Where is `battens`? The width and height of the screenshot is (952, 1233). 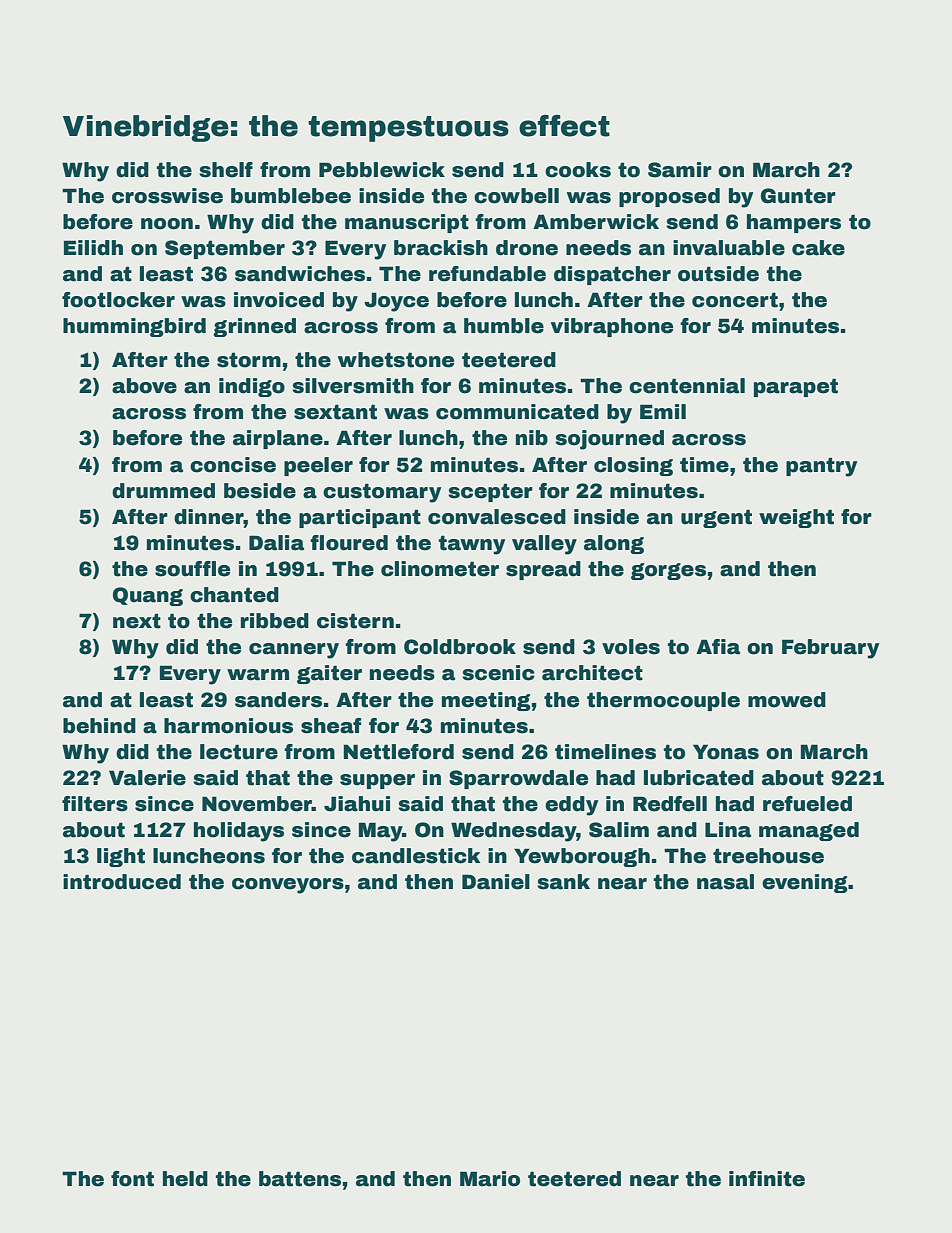 battens is located at coordinates (300, 1179).
